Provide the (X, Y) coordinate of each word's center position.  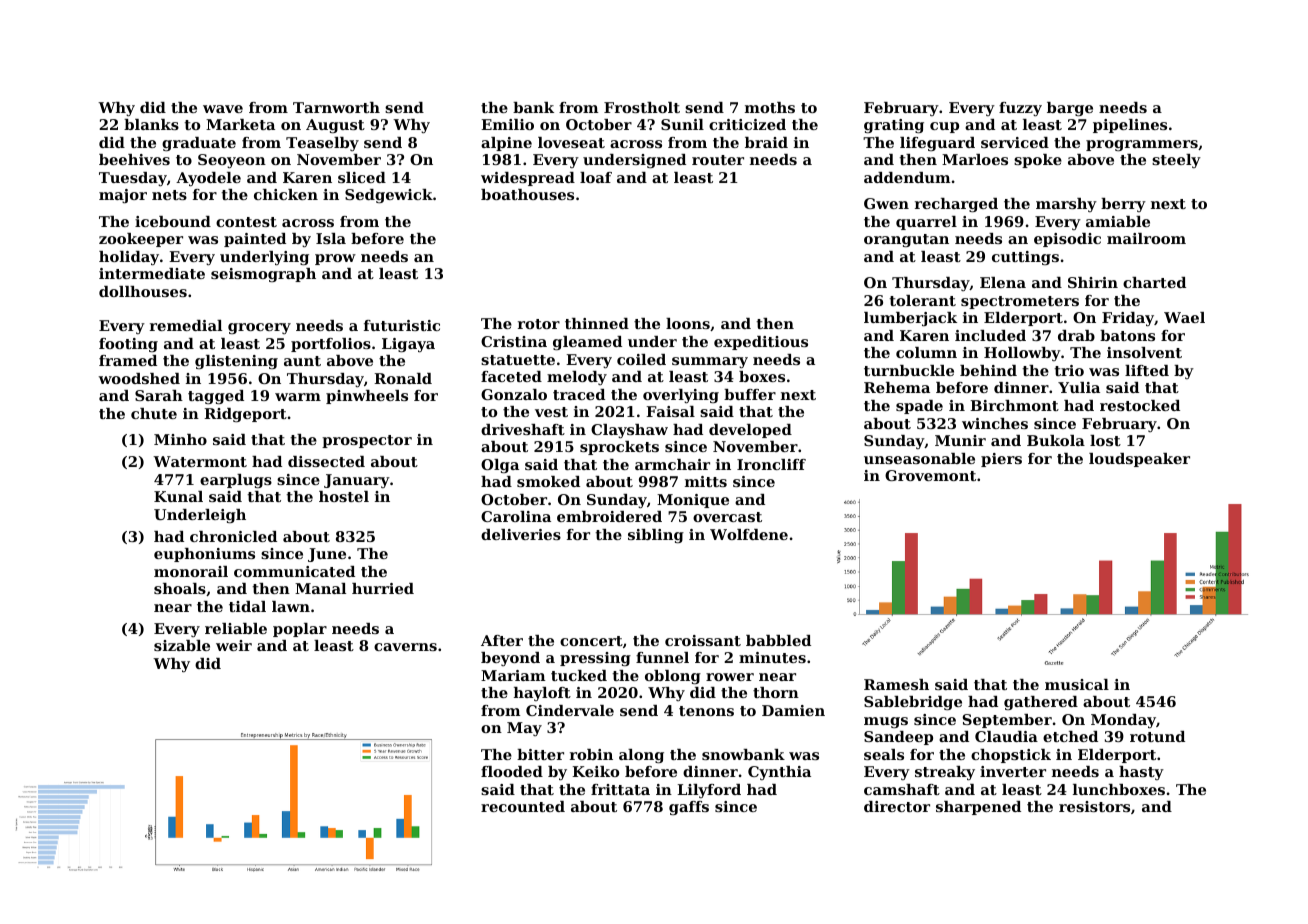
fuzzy (1020, 109)
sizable (182, 645)
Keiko (595, 771)
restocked (1140, 405)
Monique (693, 501)
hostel (344, 496)
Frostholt (642, 107)
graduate (199, 144)
